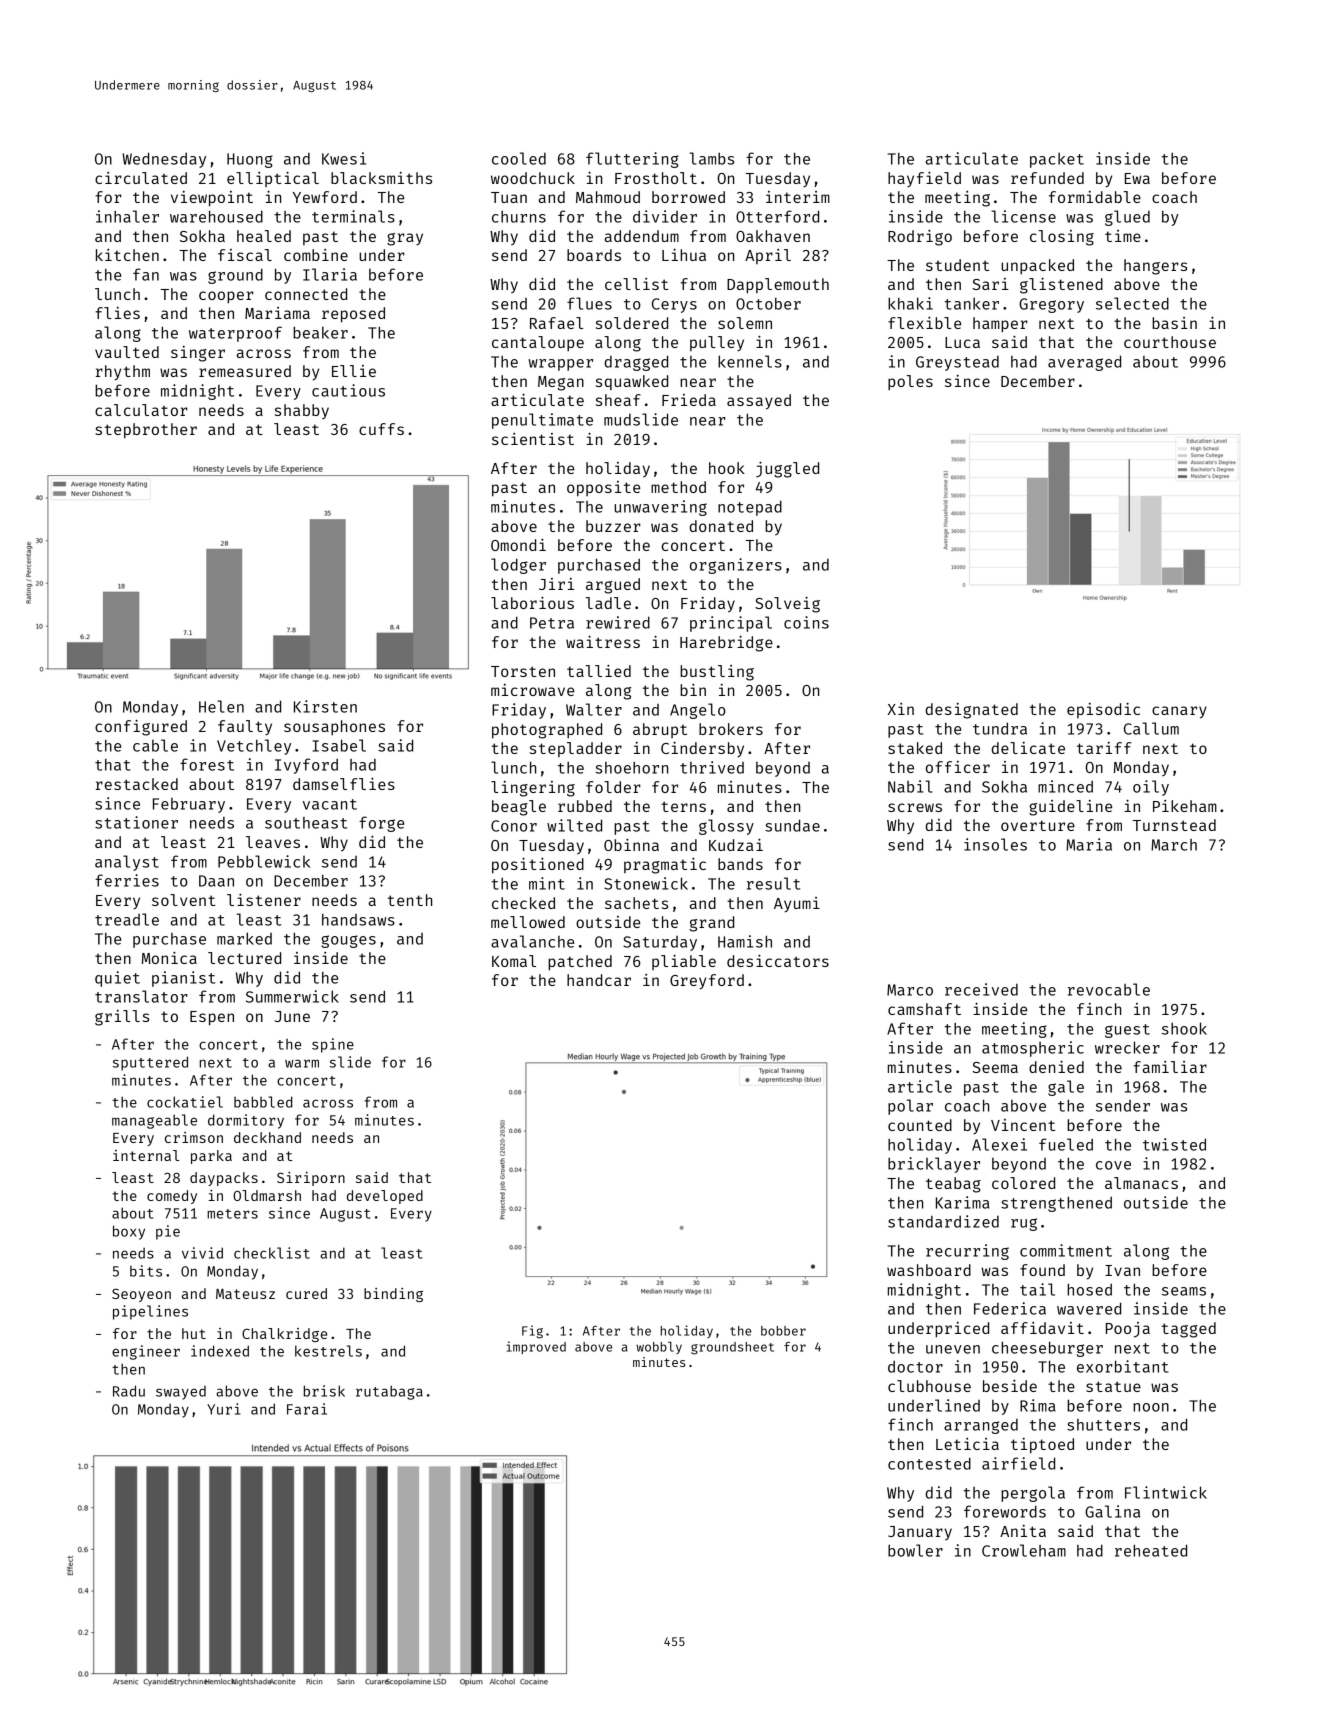 The image size is (1327, 1717). Describe the element at coordinates (146, 431) in the image. I see `stepbrother` at that location.
